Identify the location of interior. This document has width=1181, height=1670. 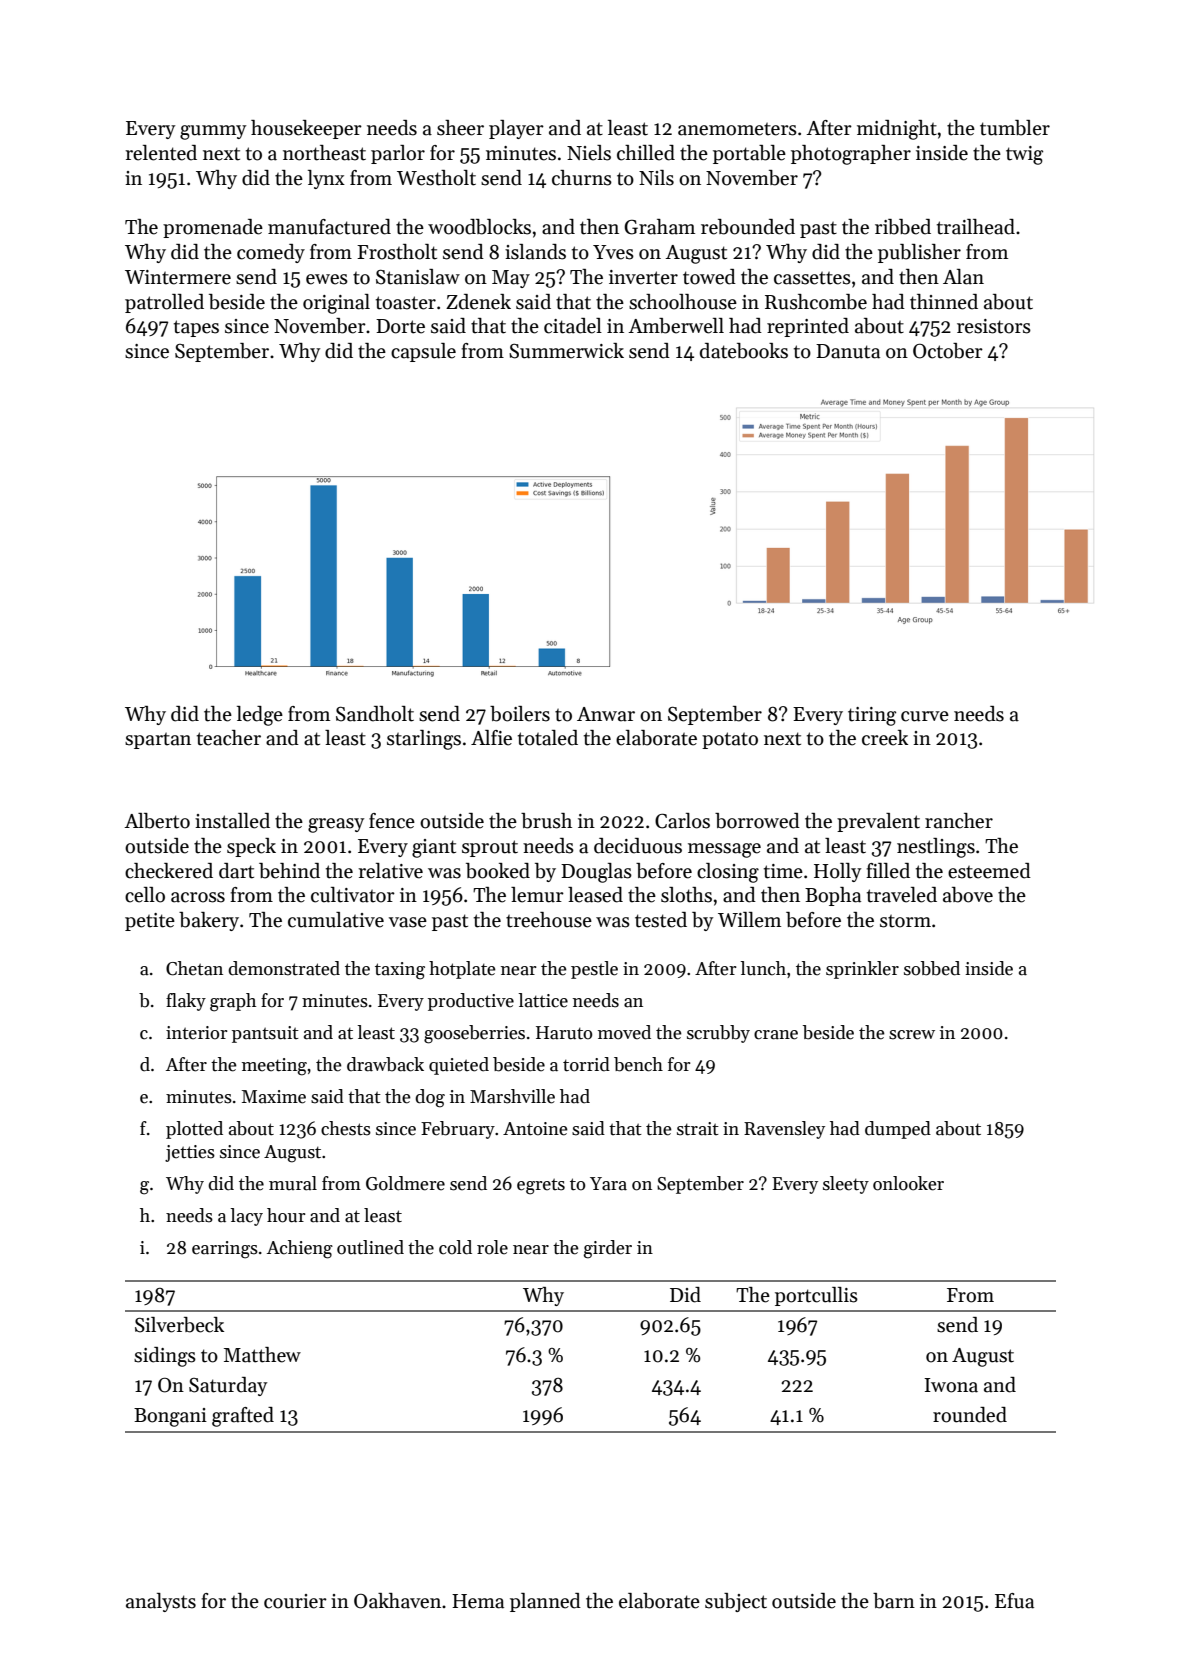
(197, 1033).
